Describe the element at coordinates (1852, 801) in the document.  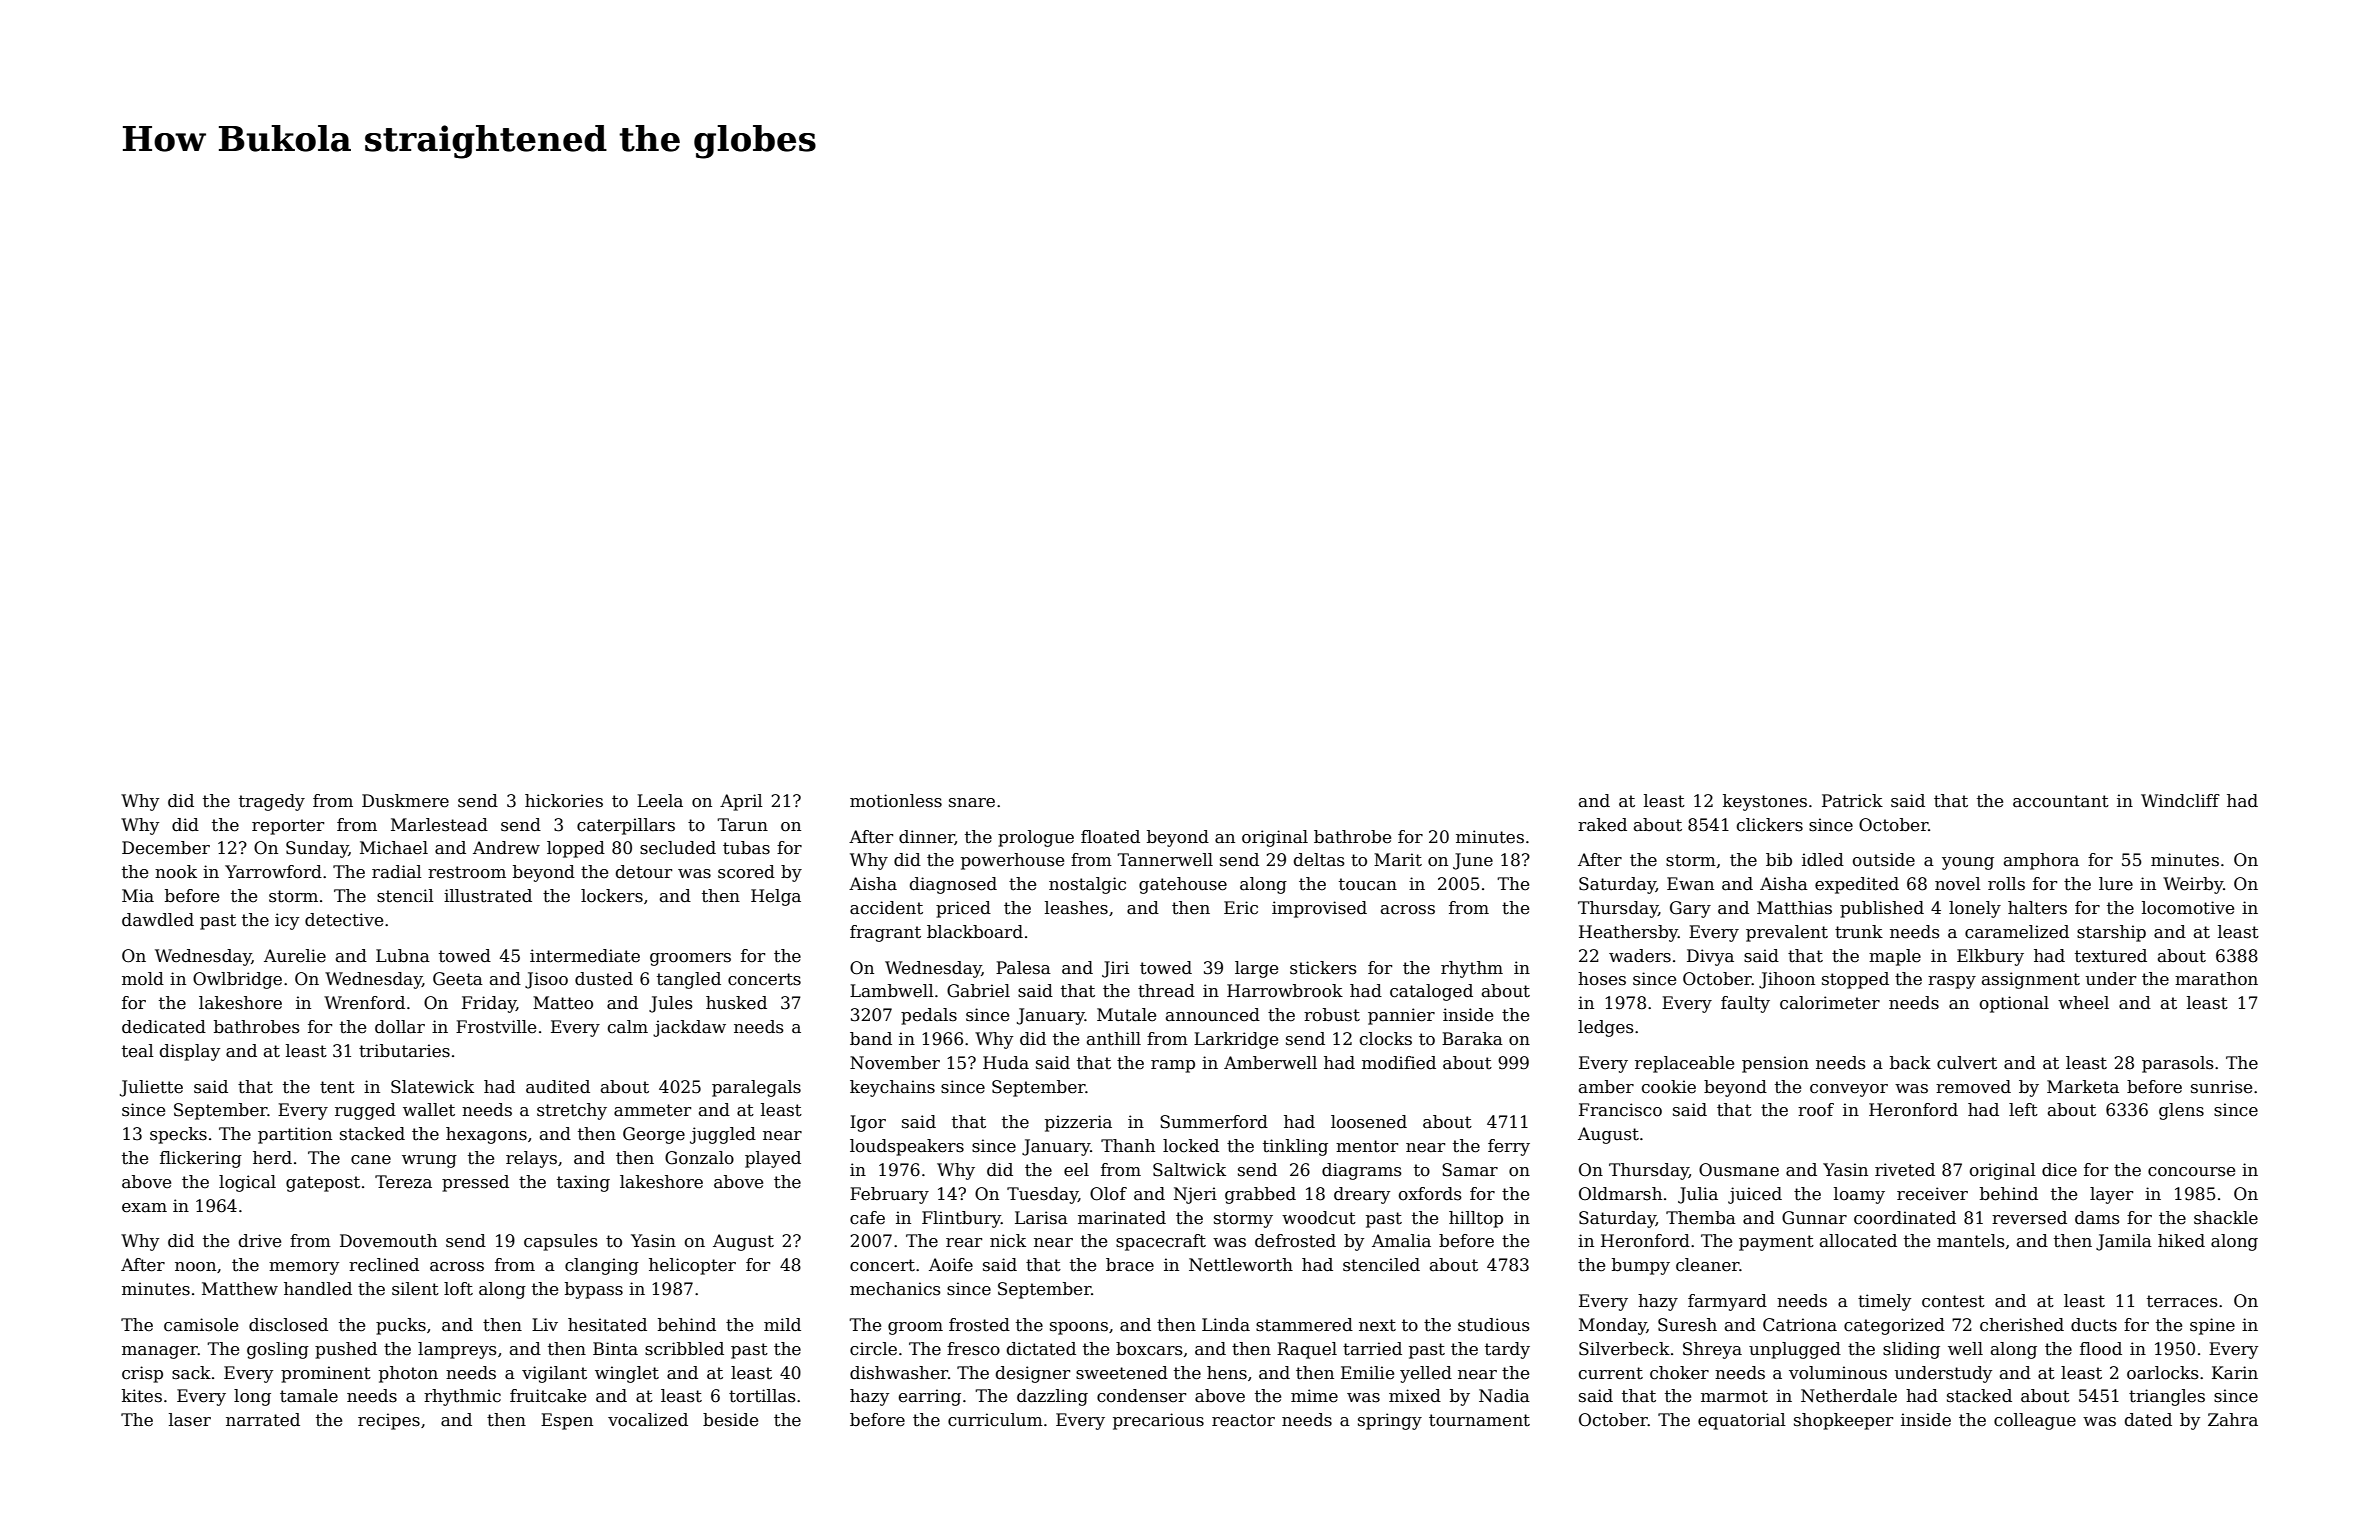
I see `Patrick` at that location.
